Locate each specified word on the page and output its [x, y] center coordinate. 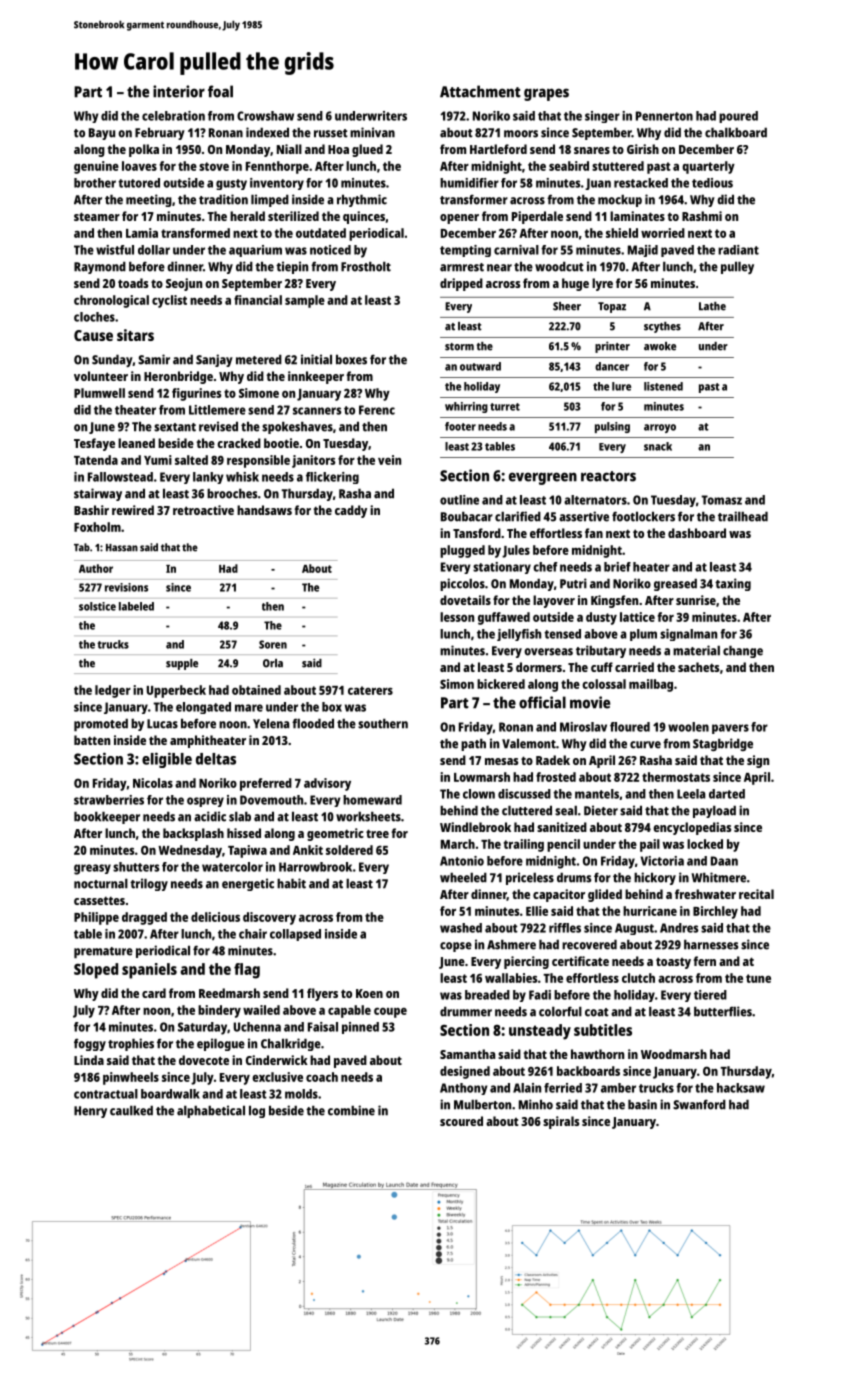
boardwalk [170, 1094]
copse [456, 947]
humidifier [469, 183]
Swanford [699, 1104]
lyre [602, 284]
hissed [244, 833]
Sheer [567, 306]
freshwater [705, 894]
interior [179, 91]
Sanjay [214, 360]
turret [505, 407]
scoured [461, 1121]
